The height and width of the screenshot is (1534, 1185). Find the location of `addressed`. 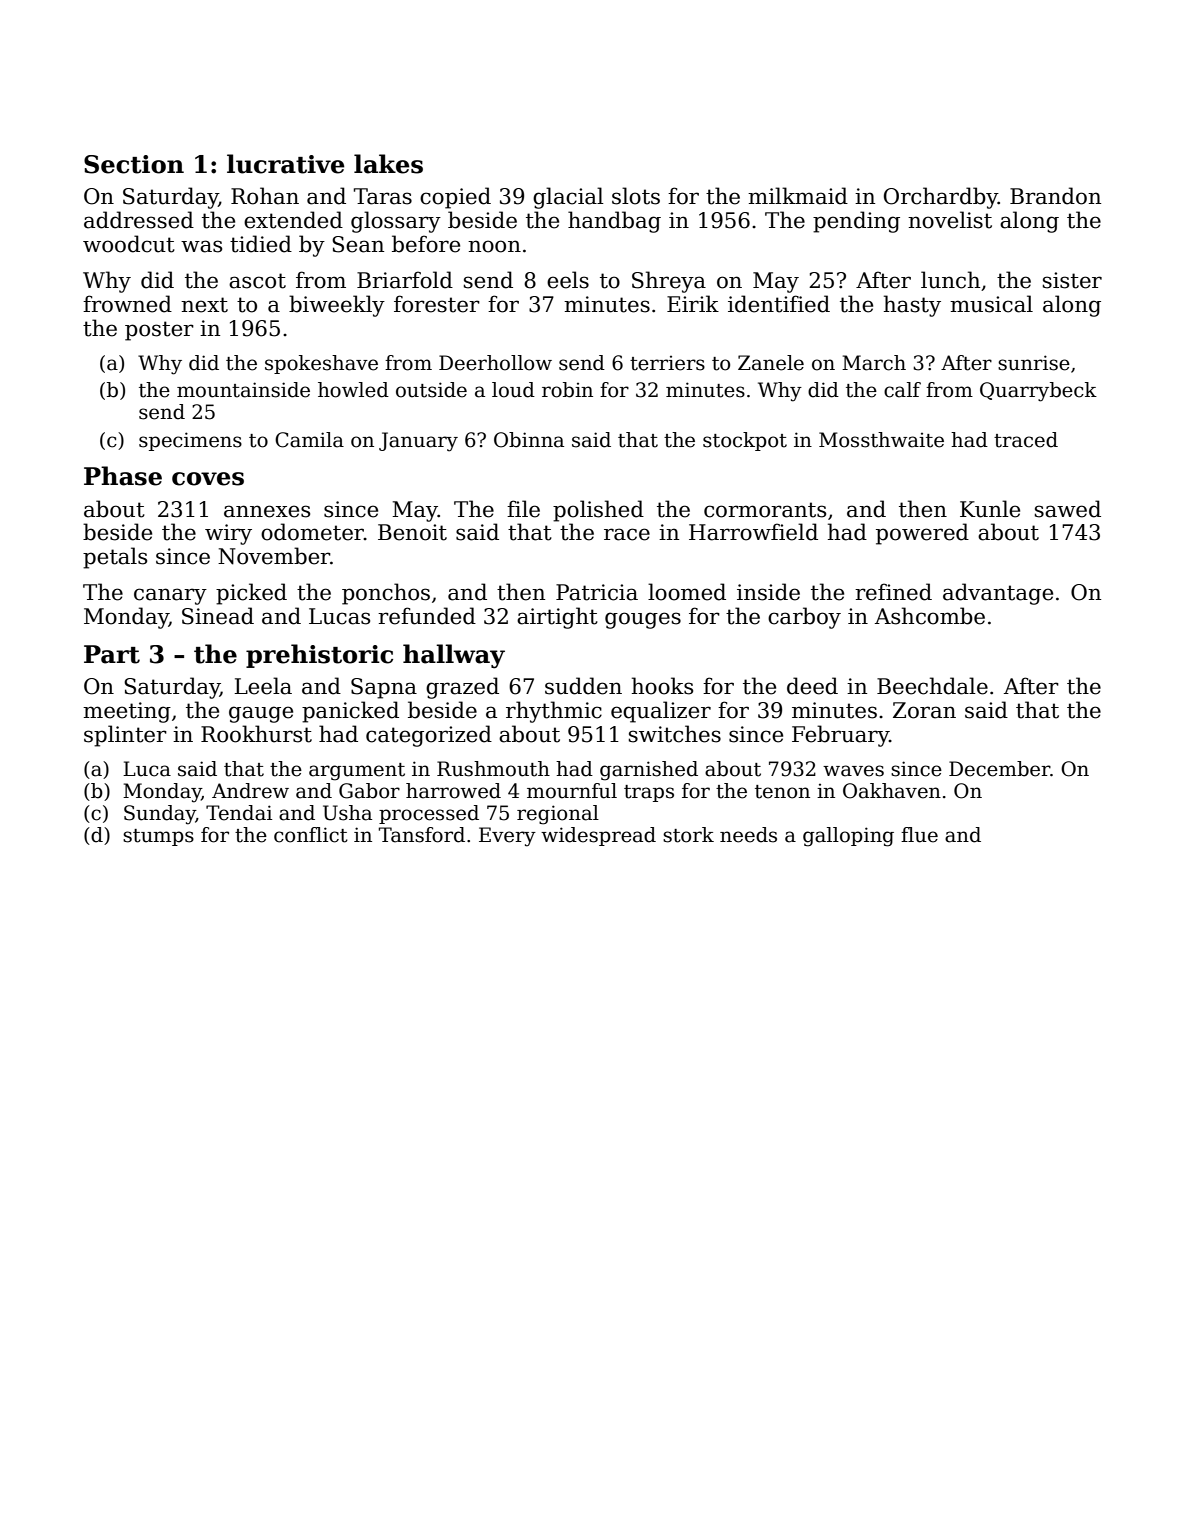

addressed is located at coordinates (139, 220).
